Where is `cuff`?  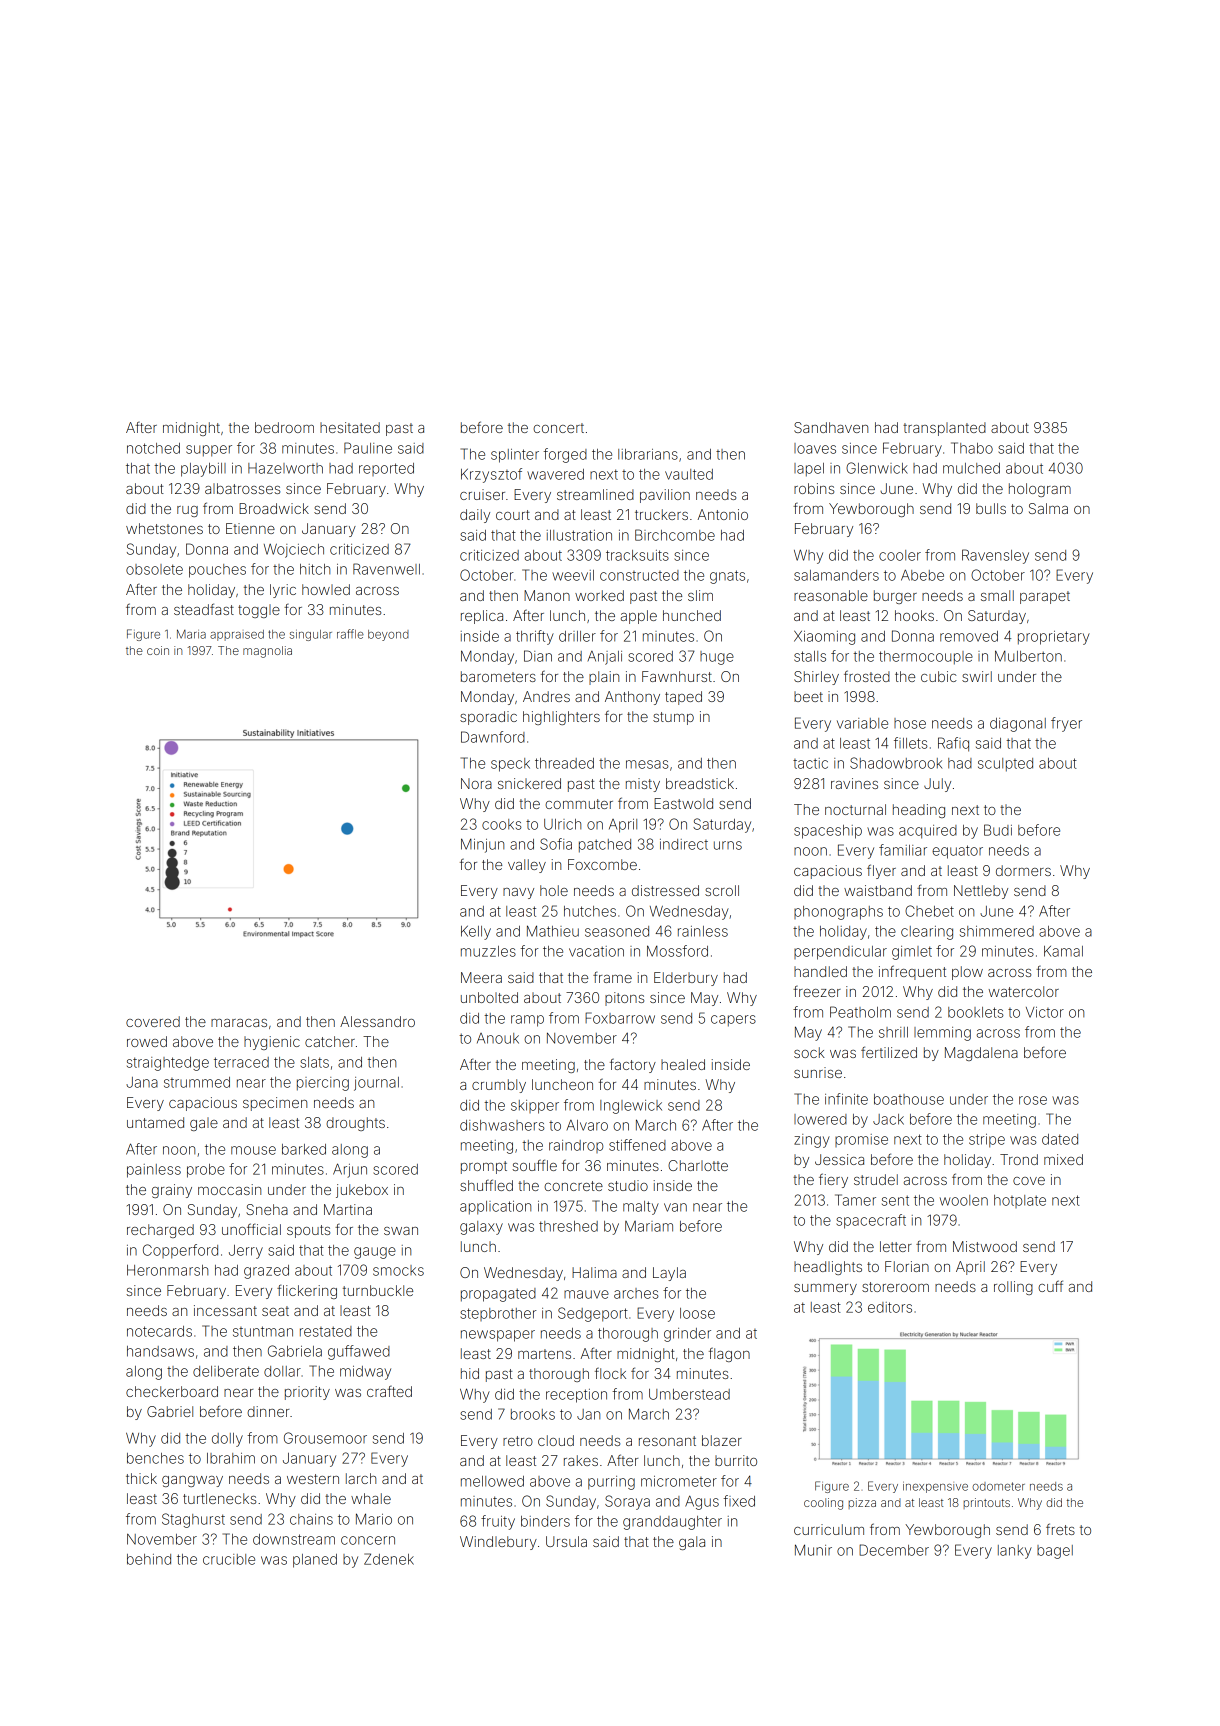
cuff is located at coordinates (1050, 1286).
